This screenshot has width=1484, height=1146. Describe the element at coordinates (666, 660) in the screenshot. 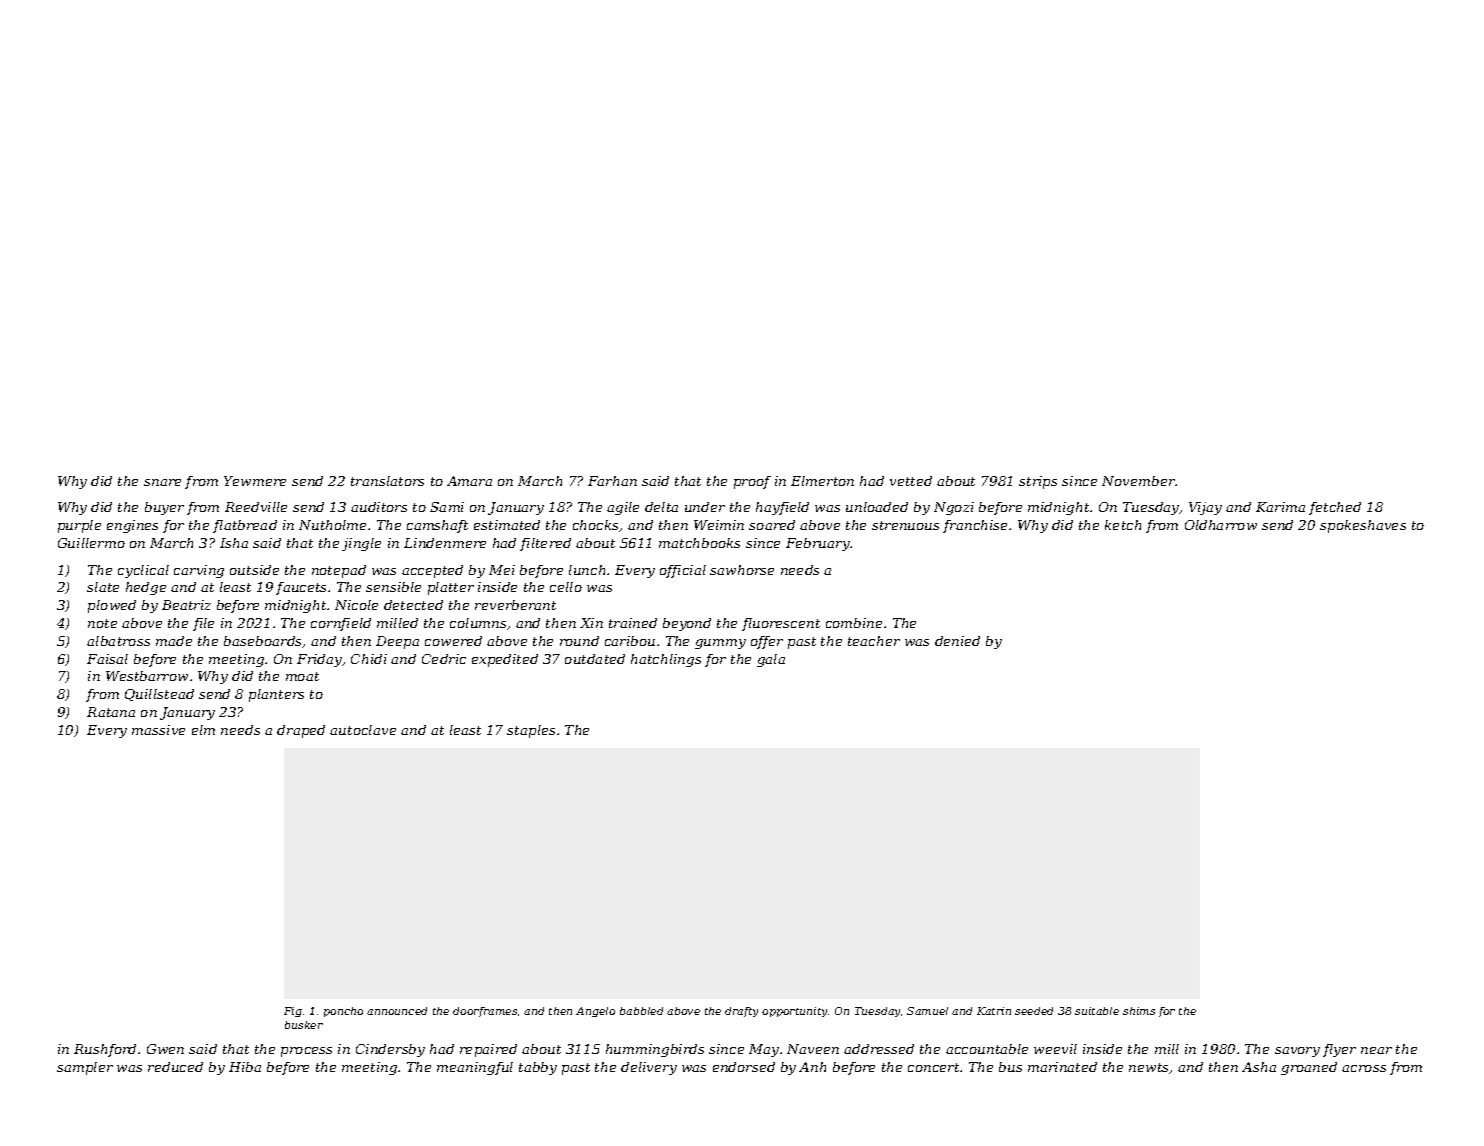

I see `hatchlings` at that location.
